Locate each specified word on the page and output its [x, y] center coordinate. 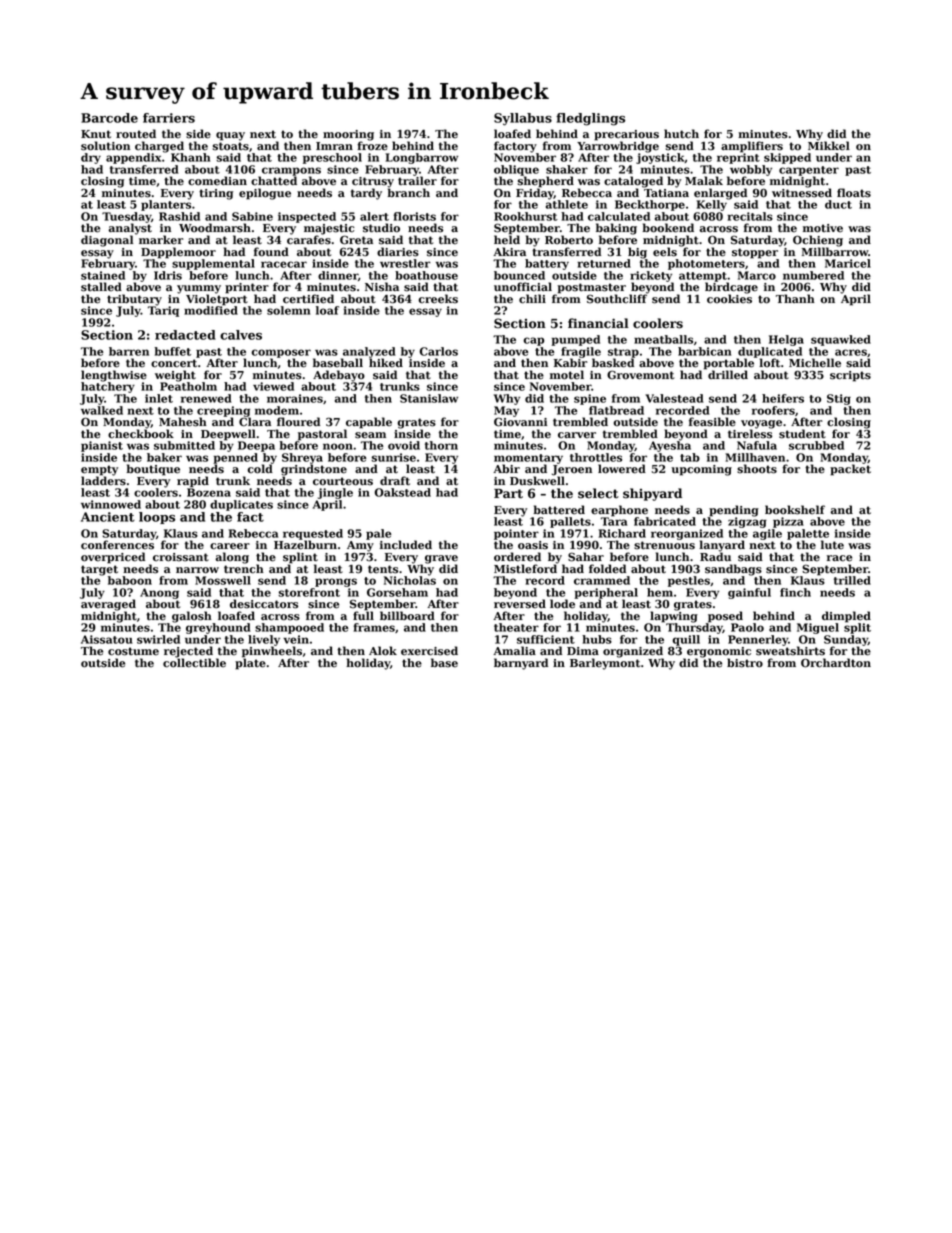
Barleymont [605, 664]
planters [166, 205]
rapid [193, 481]
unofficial [523, 287]
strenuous [664, 545]
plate [250, 664]
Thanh [795, 298]
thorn [441, 445]
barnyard [521, 664]
